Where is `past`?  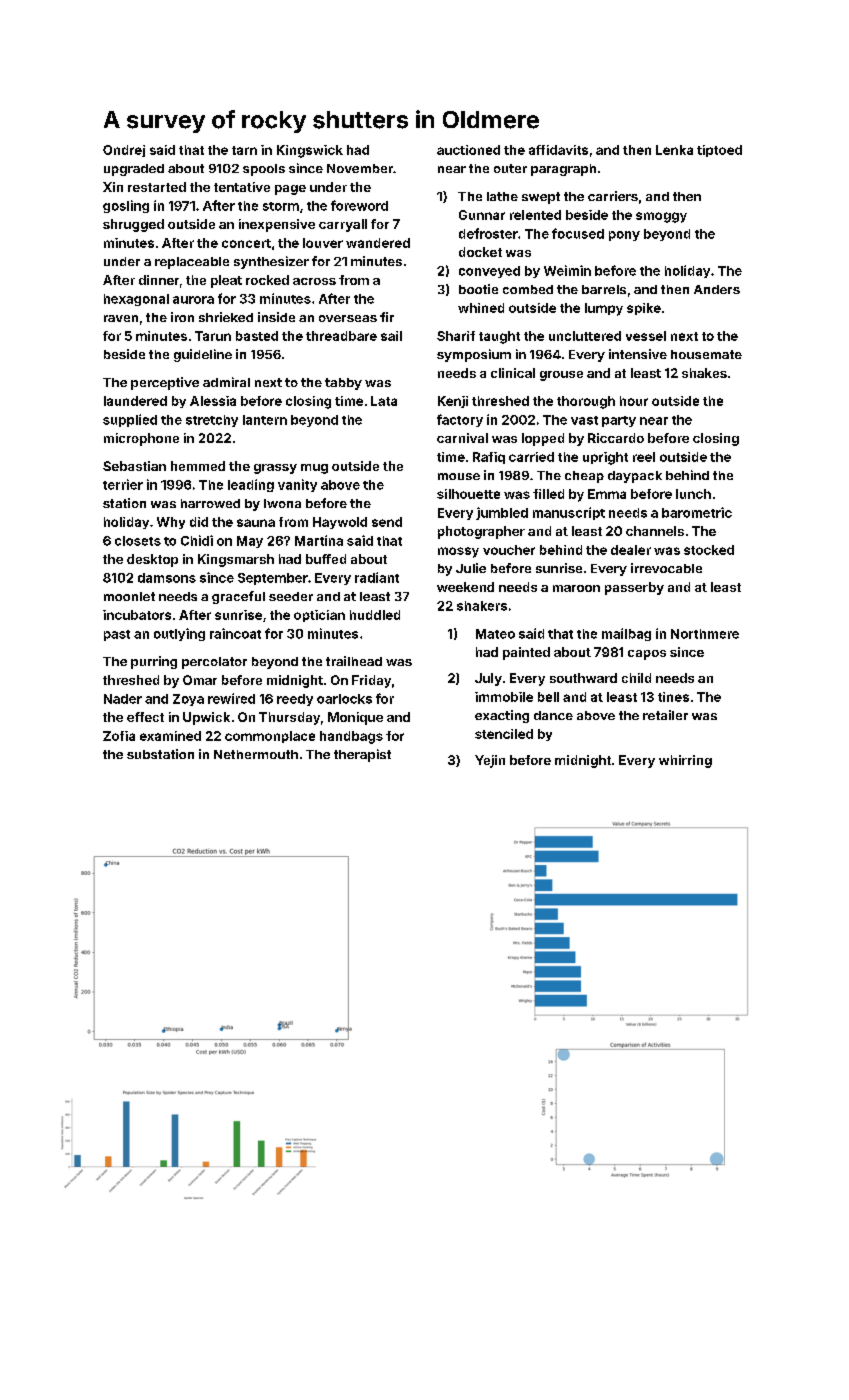
past is located at coordinates (117, 635).
